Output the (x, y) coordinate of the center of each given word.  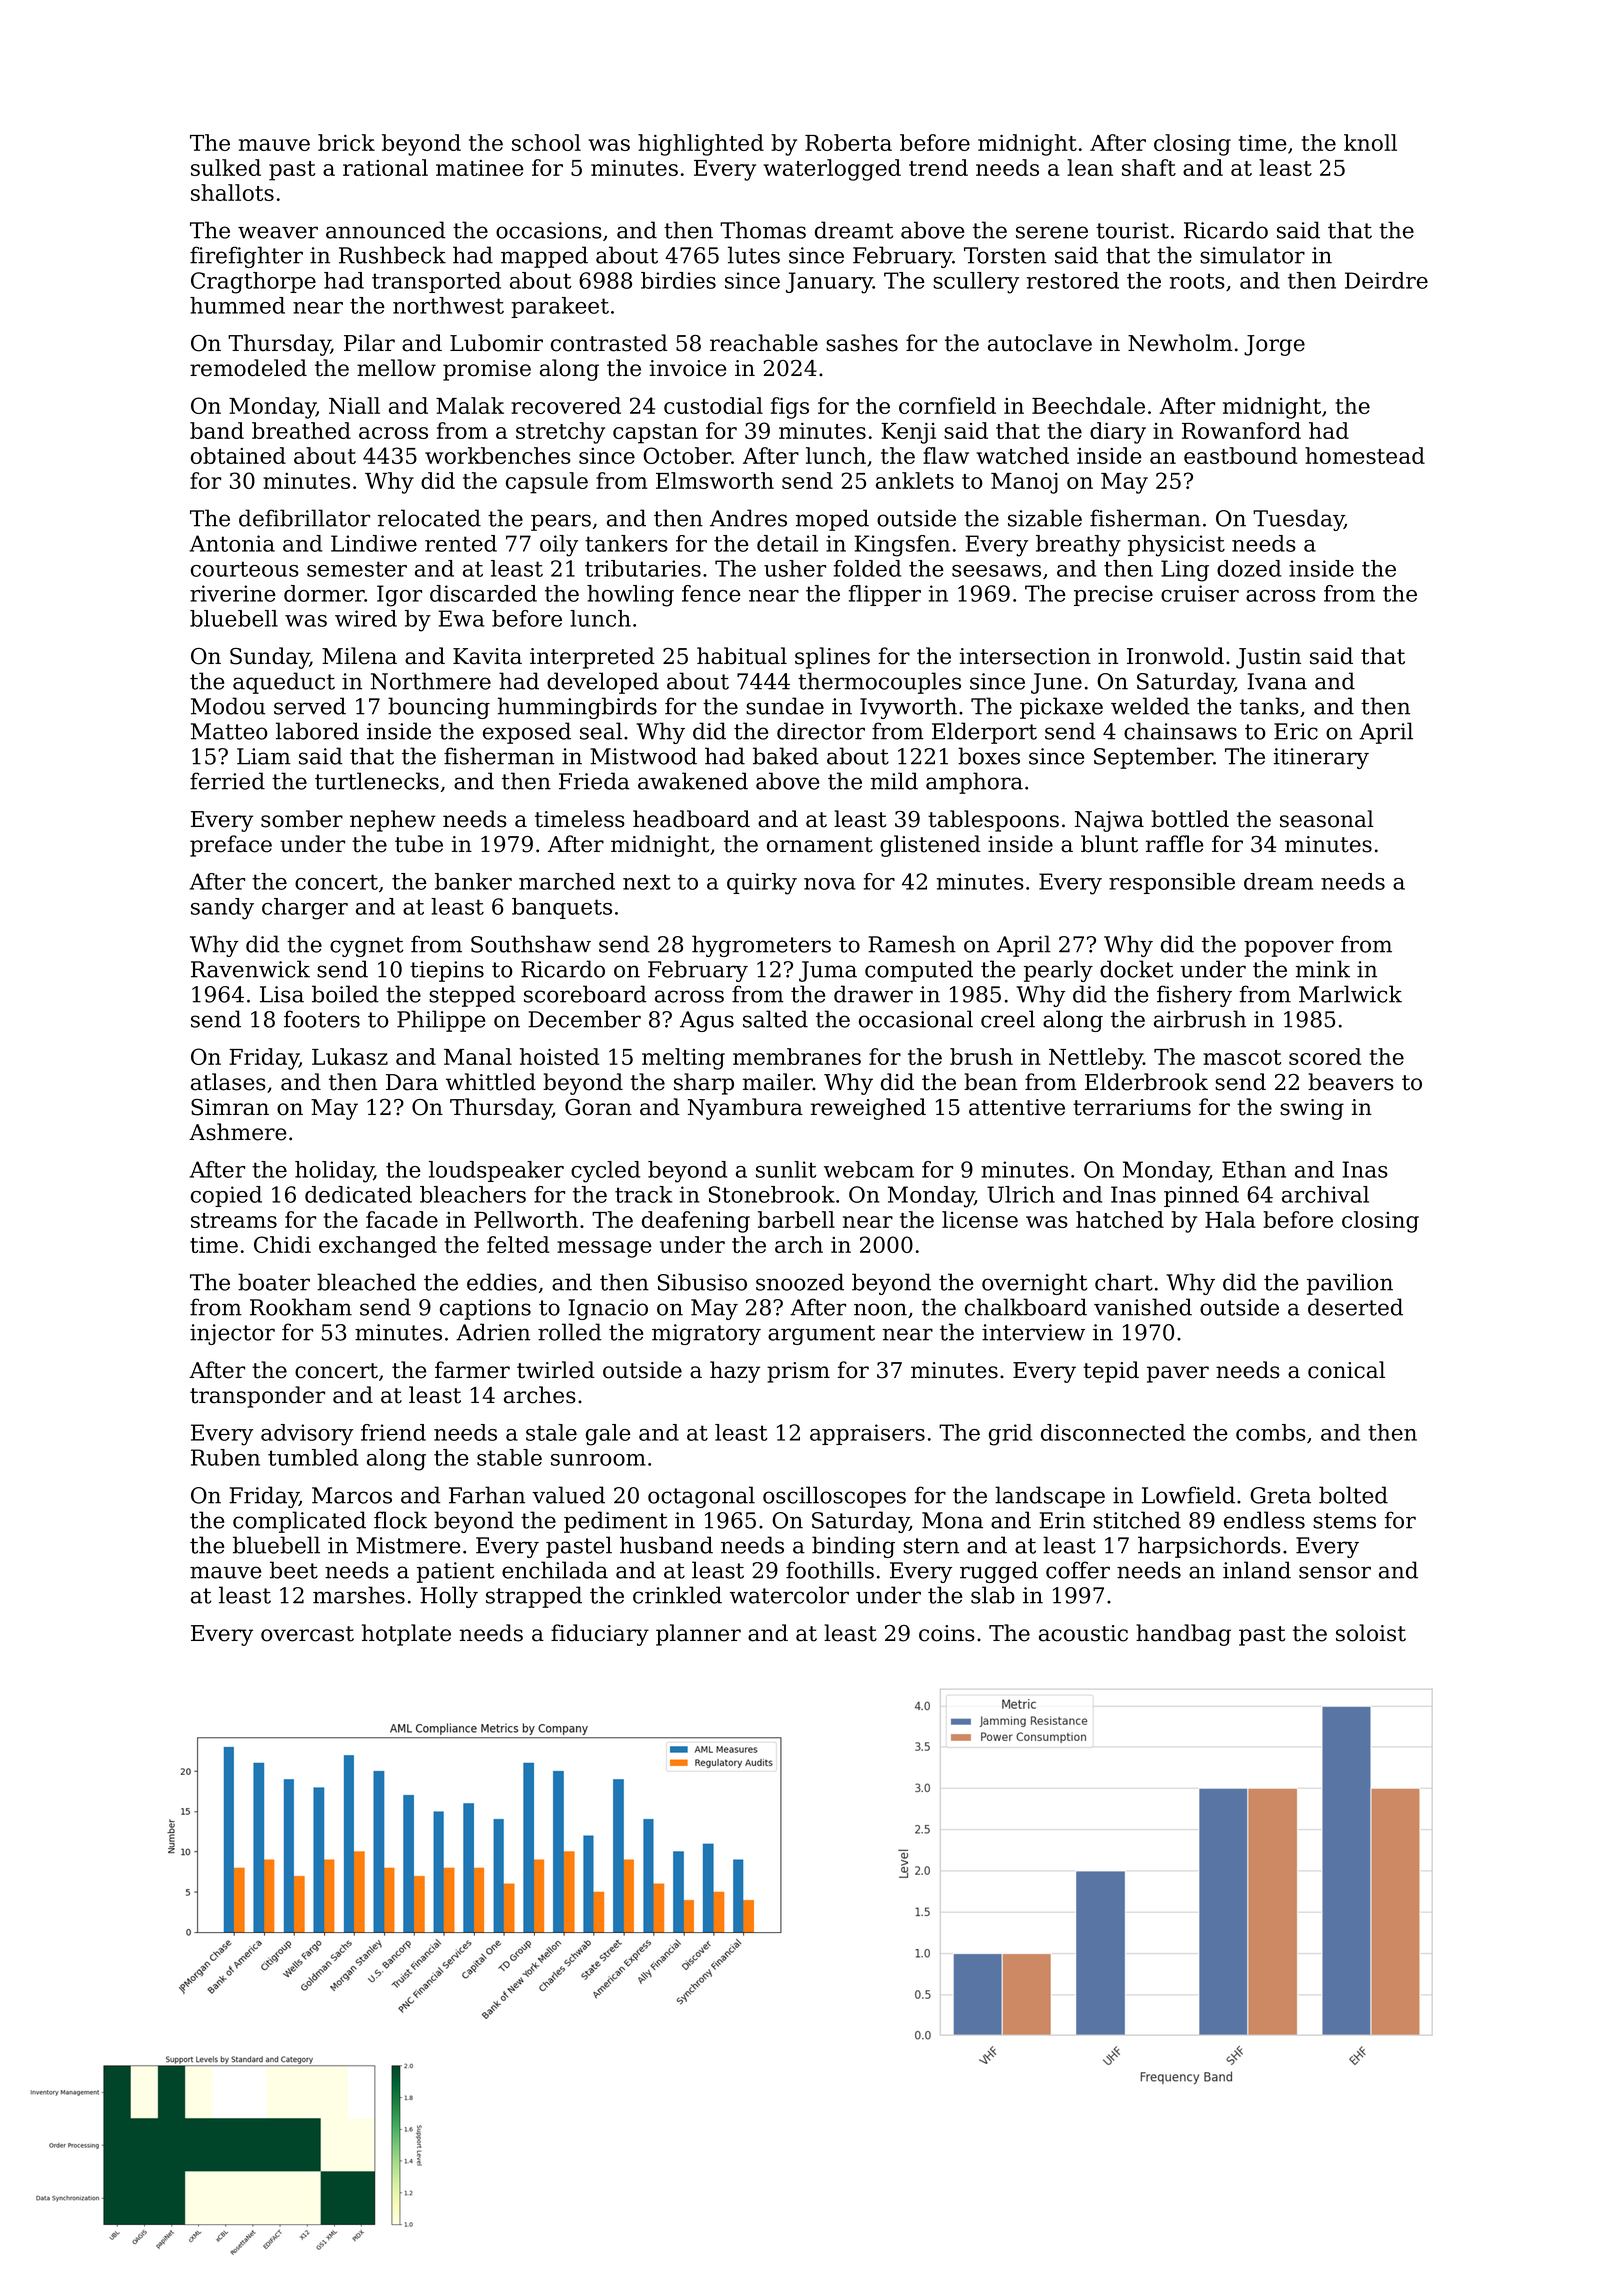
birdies (678, 280)
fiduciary (600, 1635)
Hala (1230, 1219)
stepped (472, 996)
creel (1008, 1019)
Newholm (1180, 343)
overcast (307, 1634)
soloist (1371, 1633)
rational (385, 167)
